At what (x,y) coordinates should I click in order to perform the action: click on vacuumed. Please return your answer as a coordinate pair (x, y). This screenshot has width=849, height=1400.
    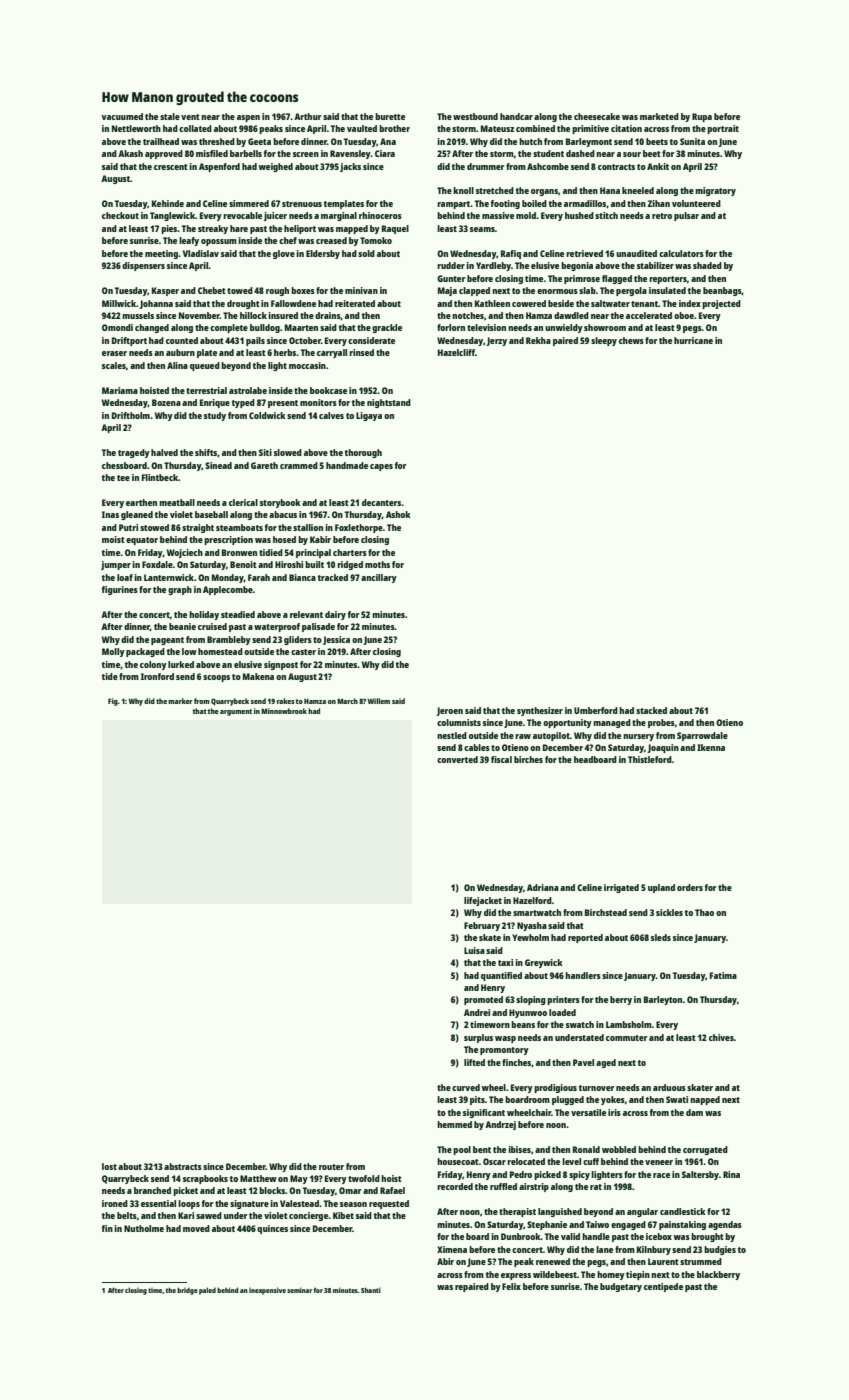
    Looking at the image, I should click on (122, 116).
